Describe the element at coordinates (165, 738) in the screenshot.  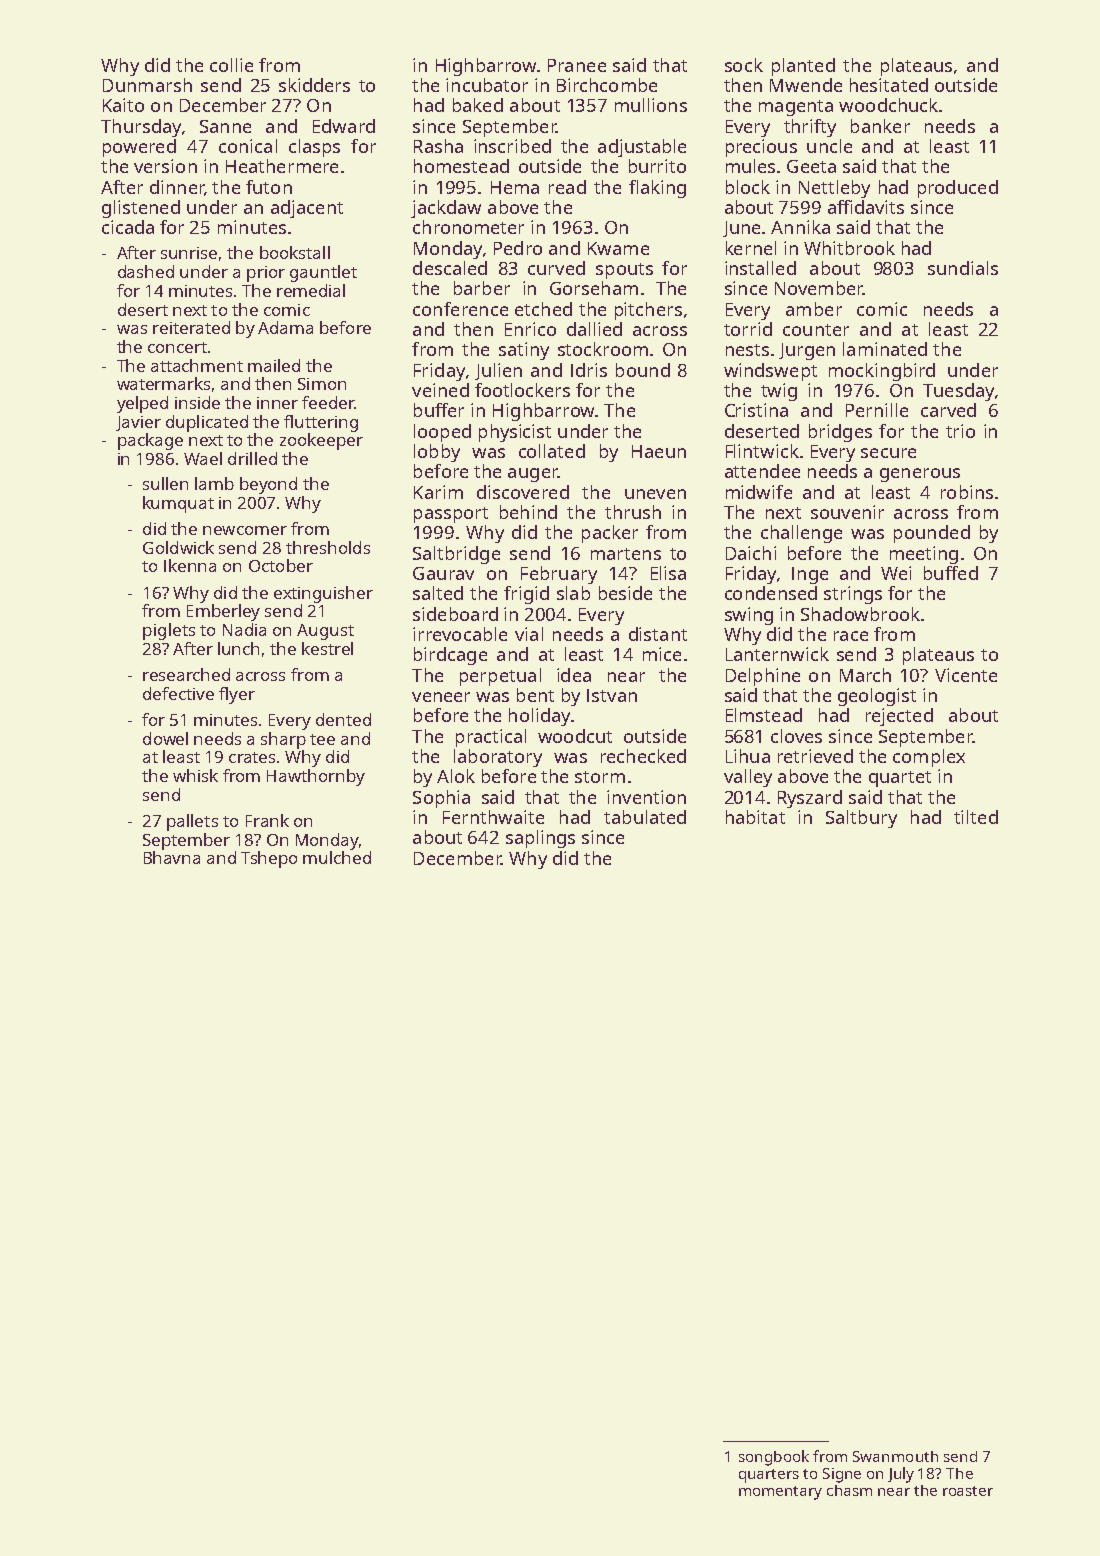
I see `dowel` at that location.
